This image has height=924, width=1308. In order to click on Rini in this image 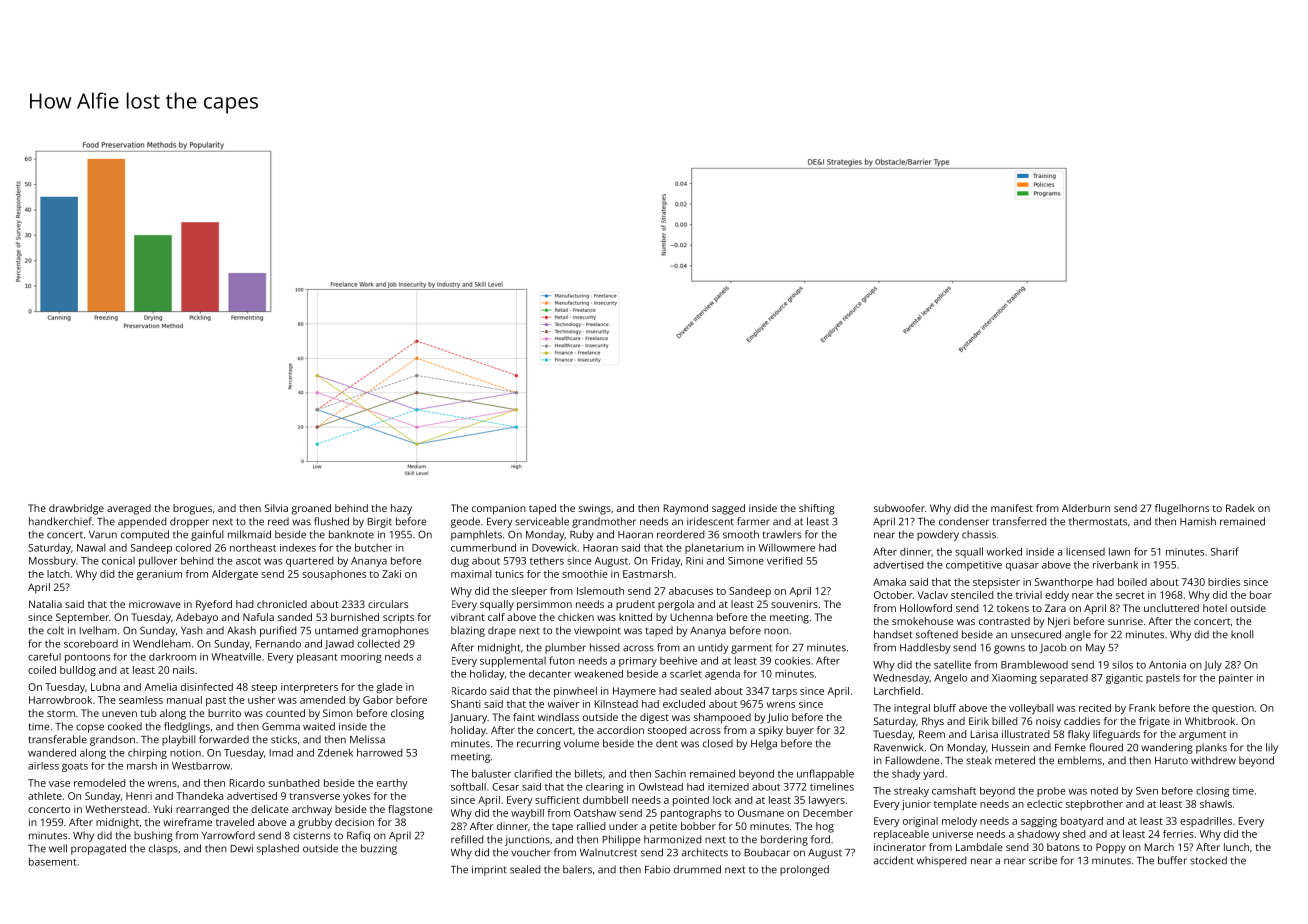, I will do `click(694, 561)`.
